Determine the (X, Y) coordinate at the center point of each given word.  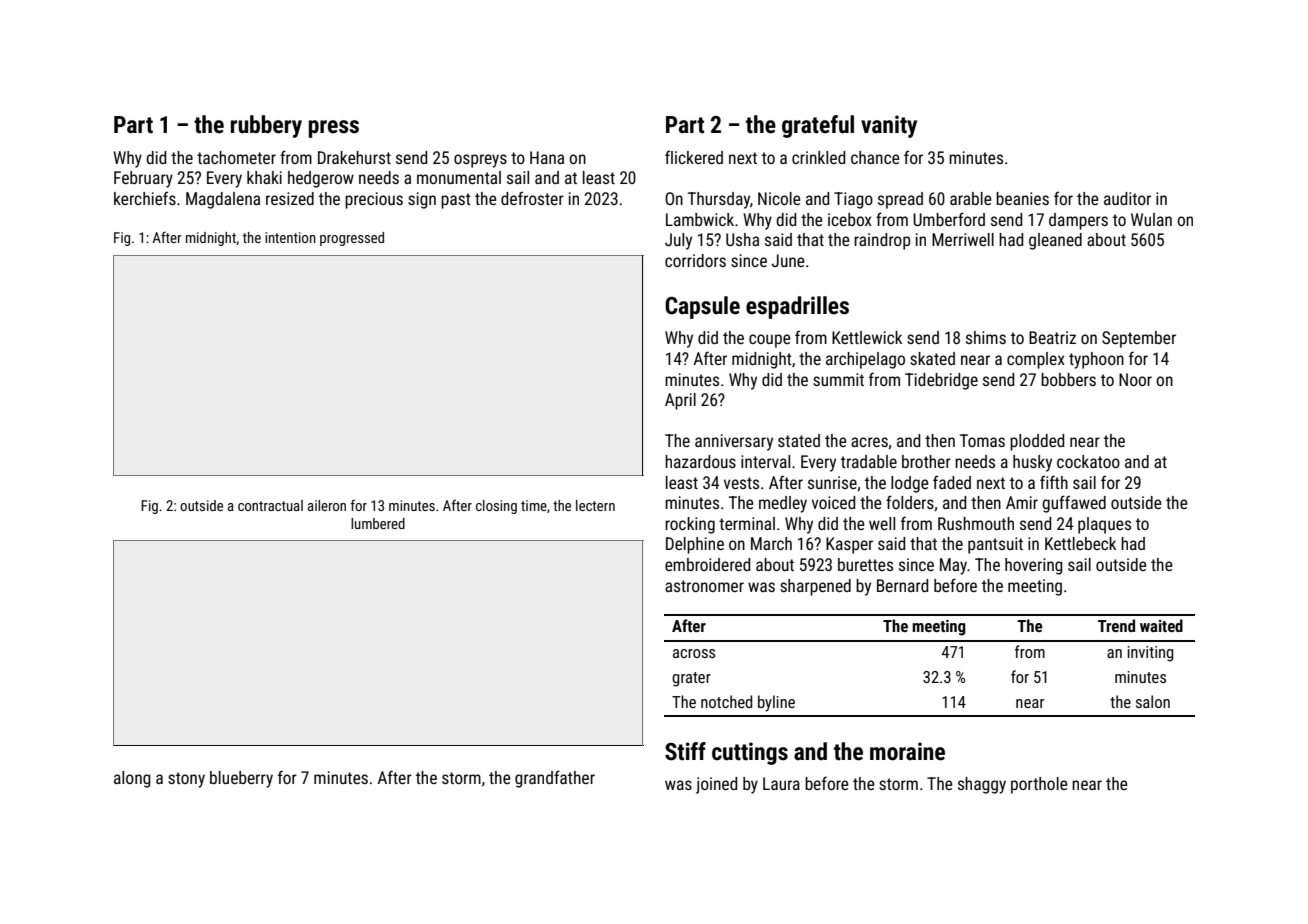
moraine (907, 751)
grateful (818, 126)
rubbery (266, 126)
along (132, 779)
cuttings (750, 753)
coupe (769, 341)
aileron (327, 505)
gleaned (1055, 241)
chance (875, 157)
